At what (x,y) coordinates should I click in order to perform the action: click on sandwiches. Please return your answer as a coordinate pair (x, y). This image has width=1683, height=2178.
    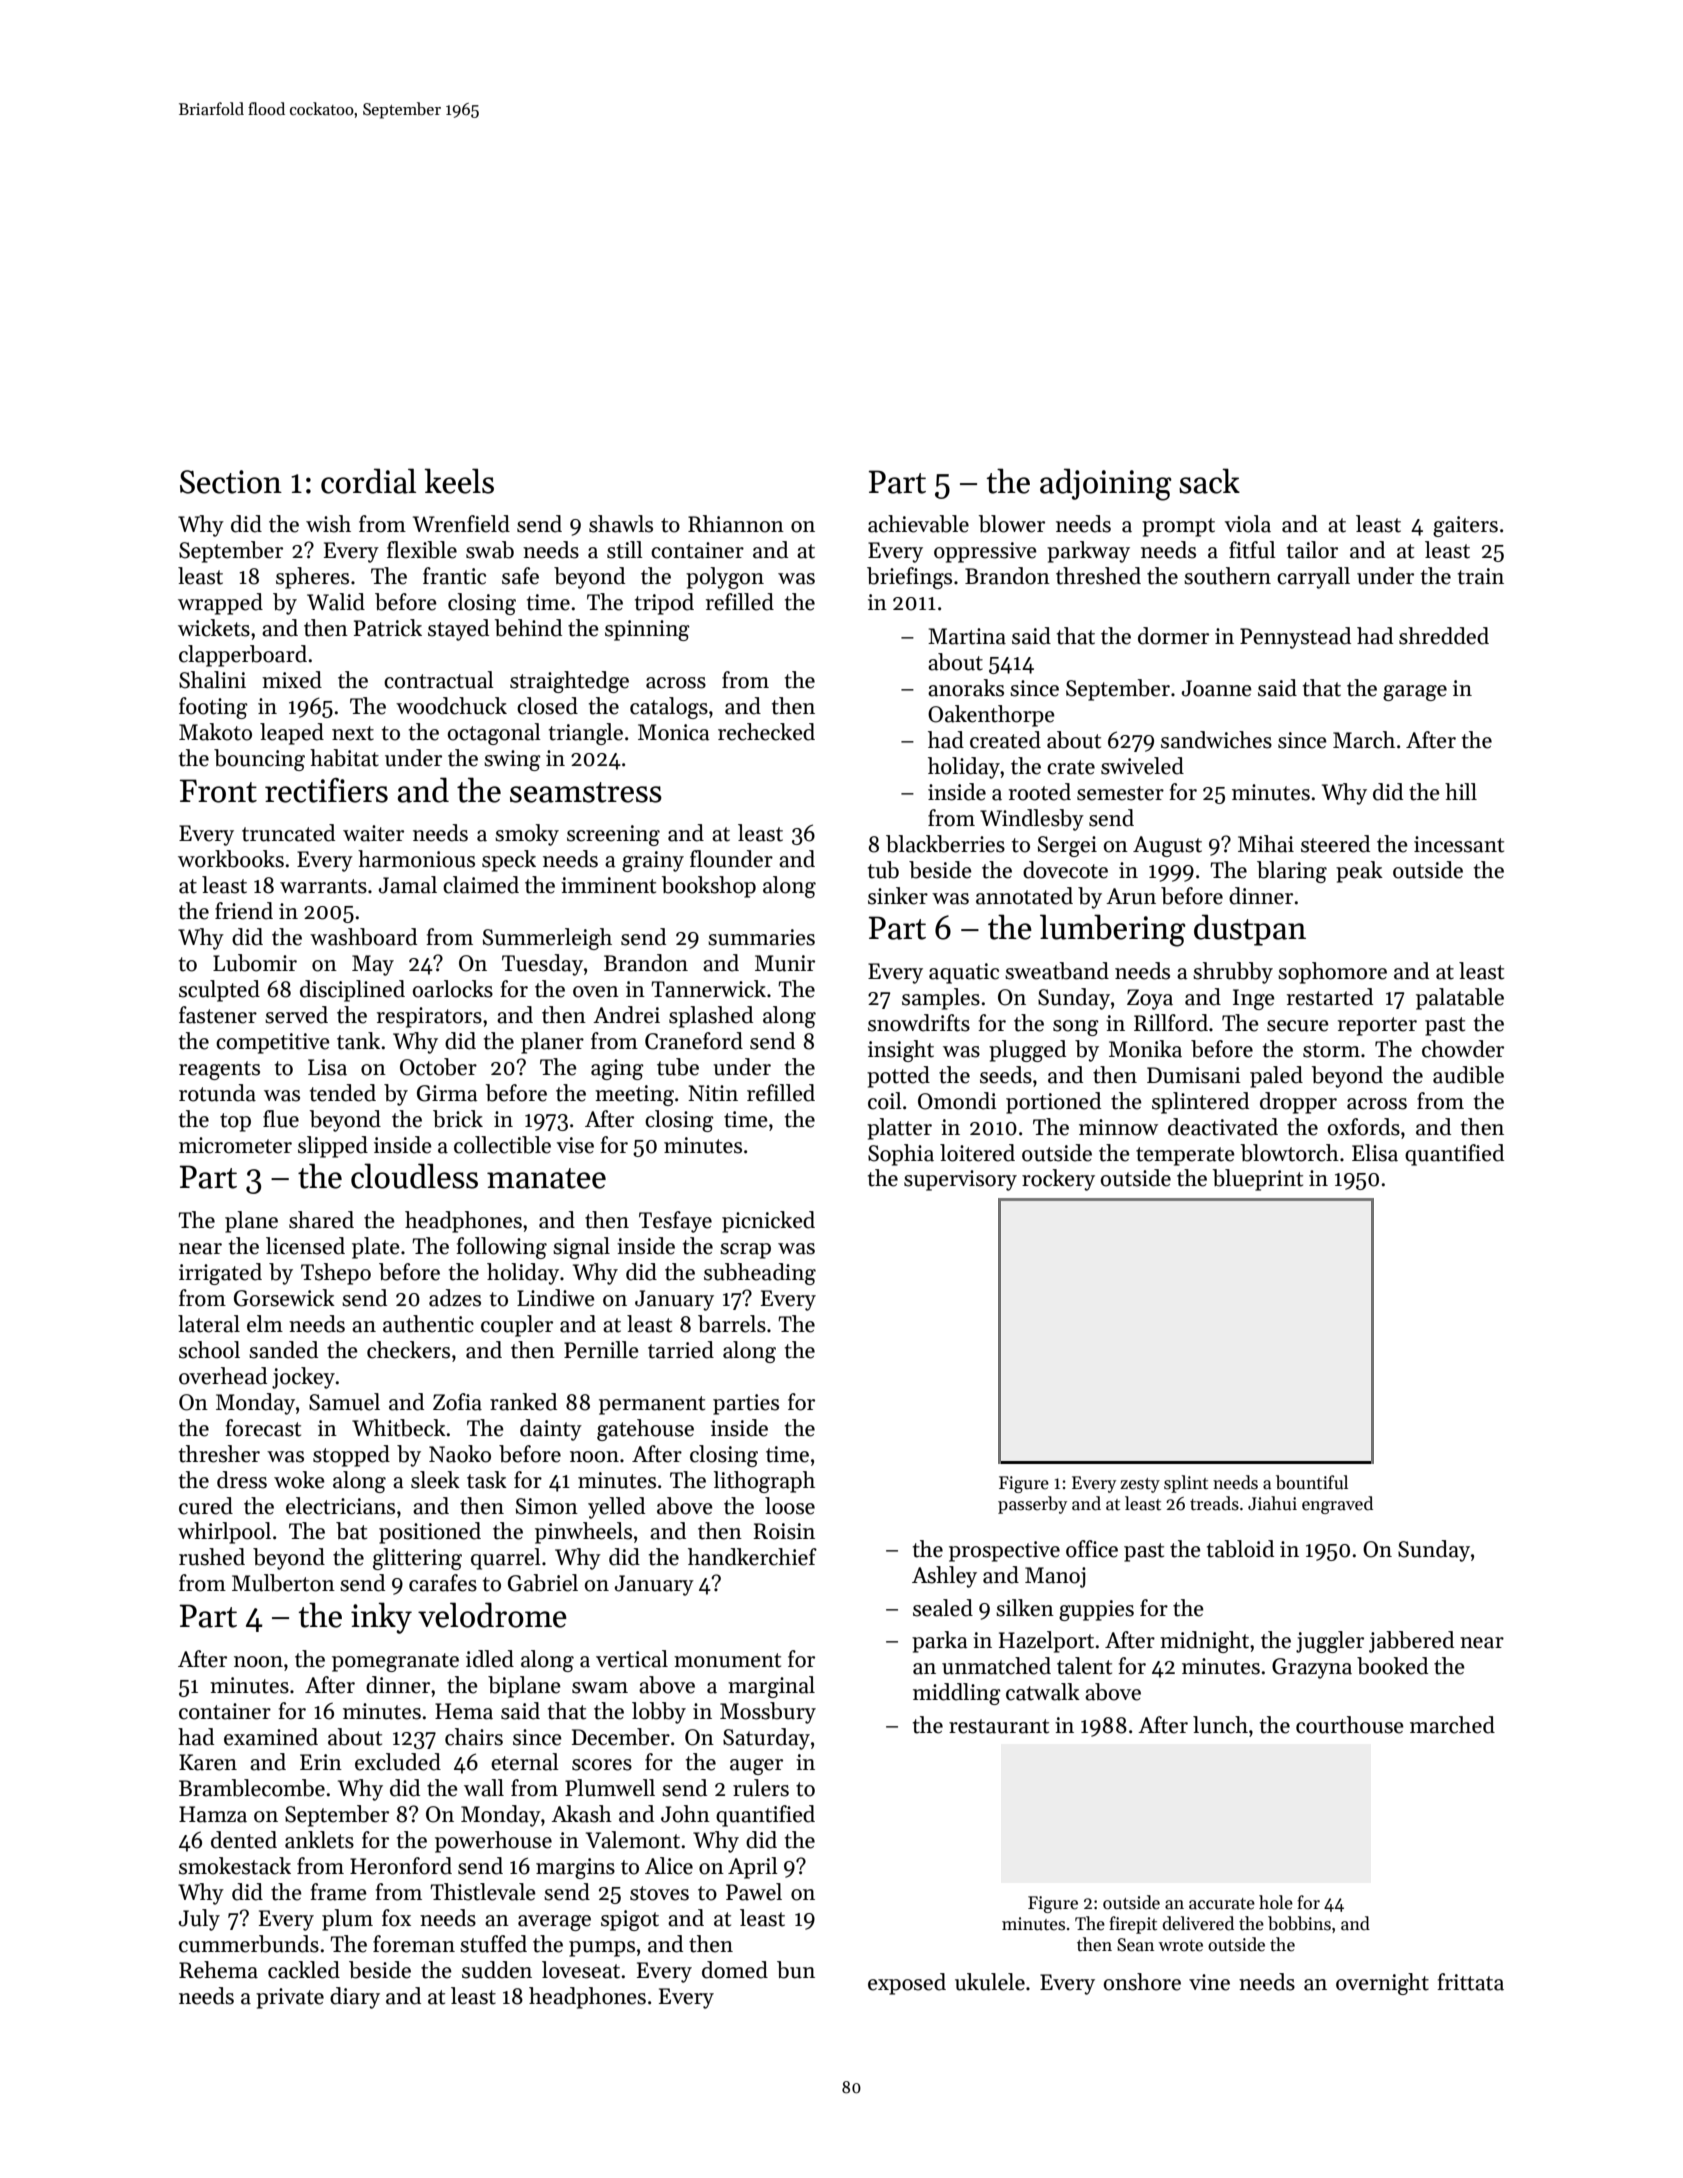
    Looking at the image, I should click on (1216, 740).
